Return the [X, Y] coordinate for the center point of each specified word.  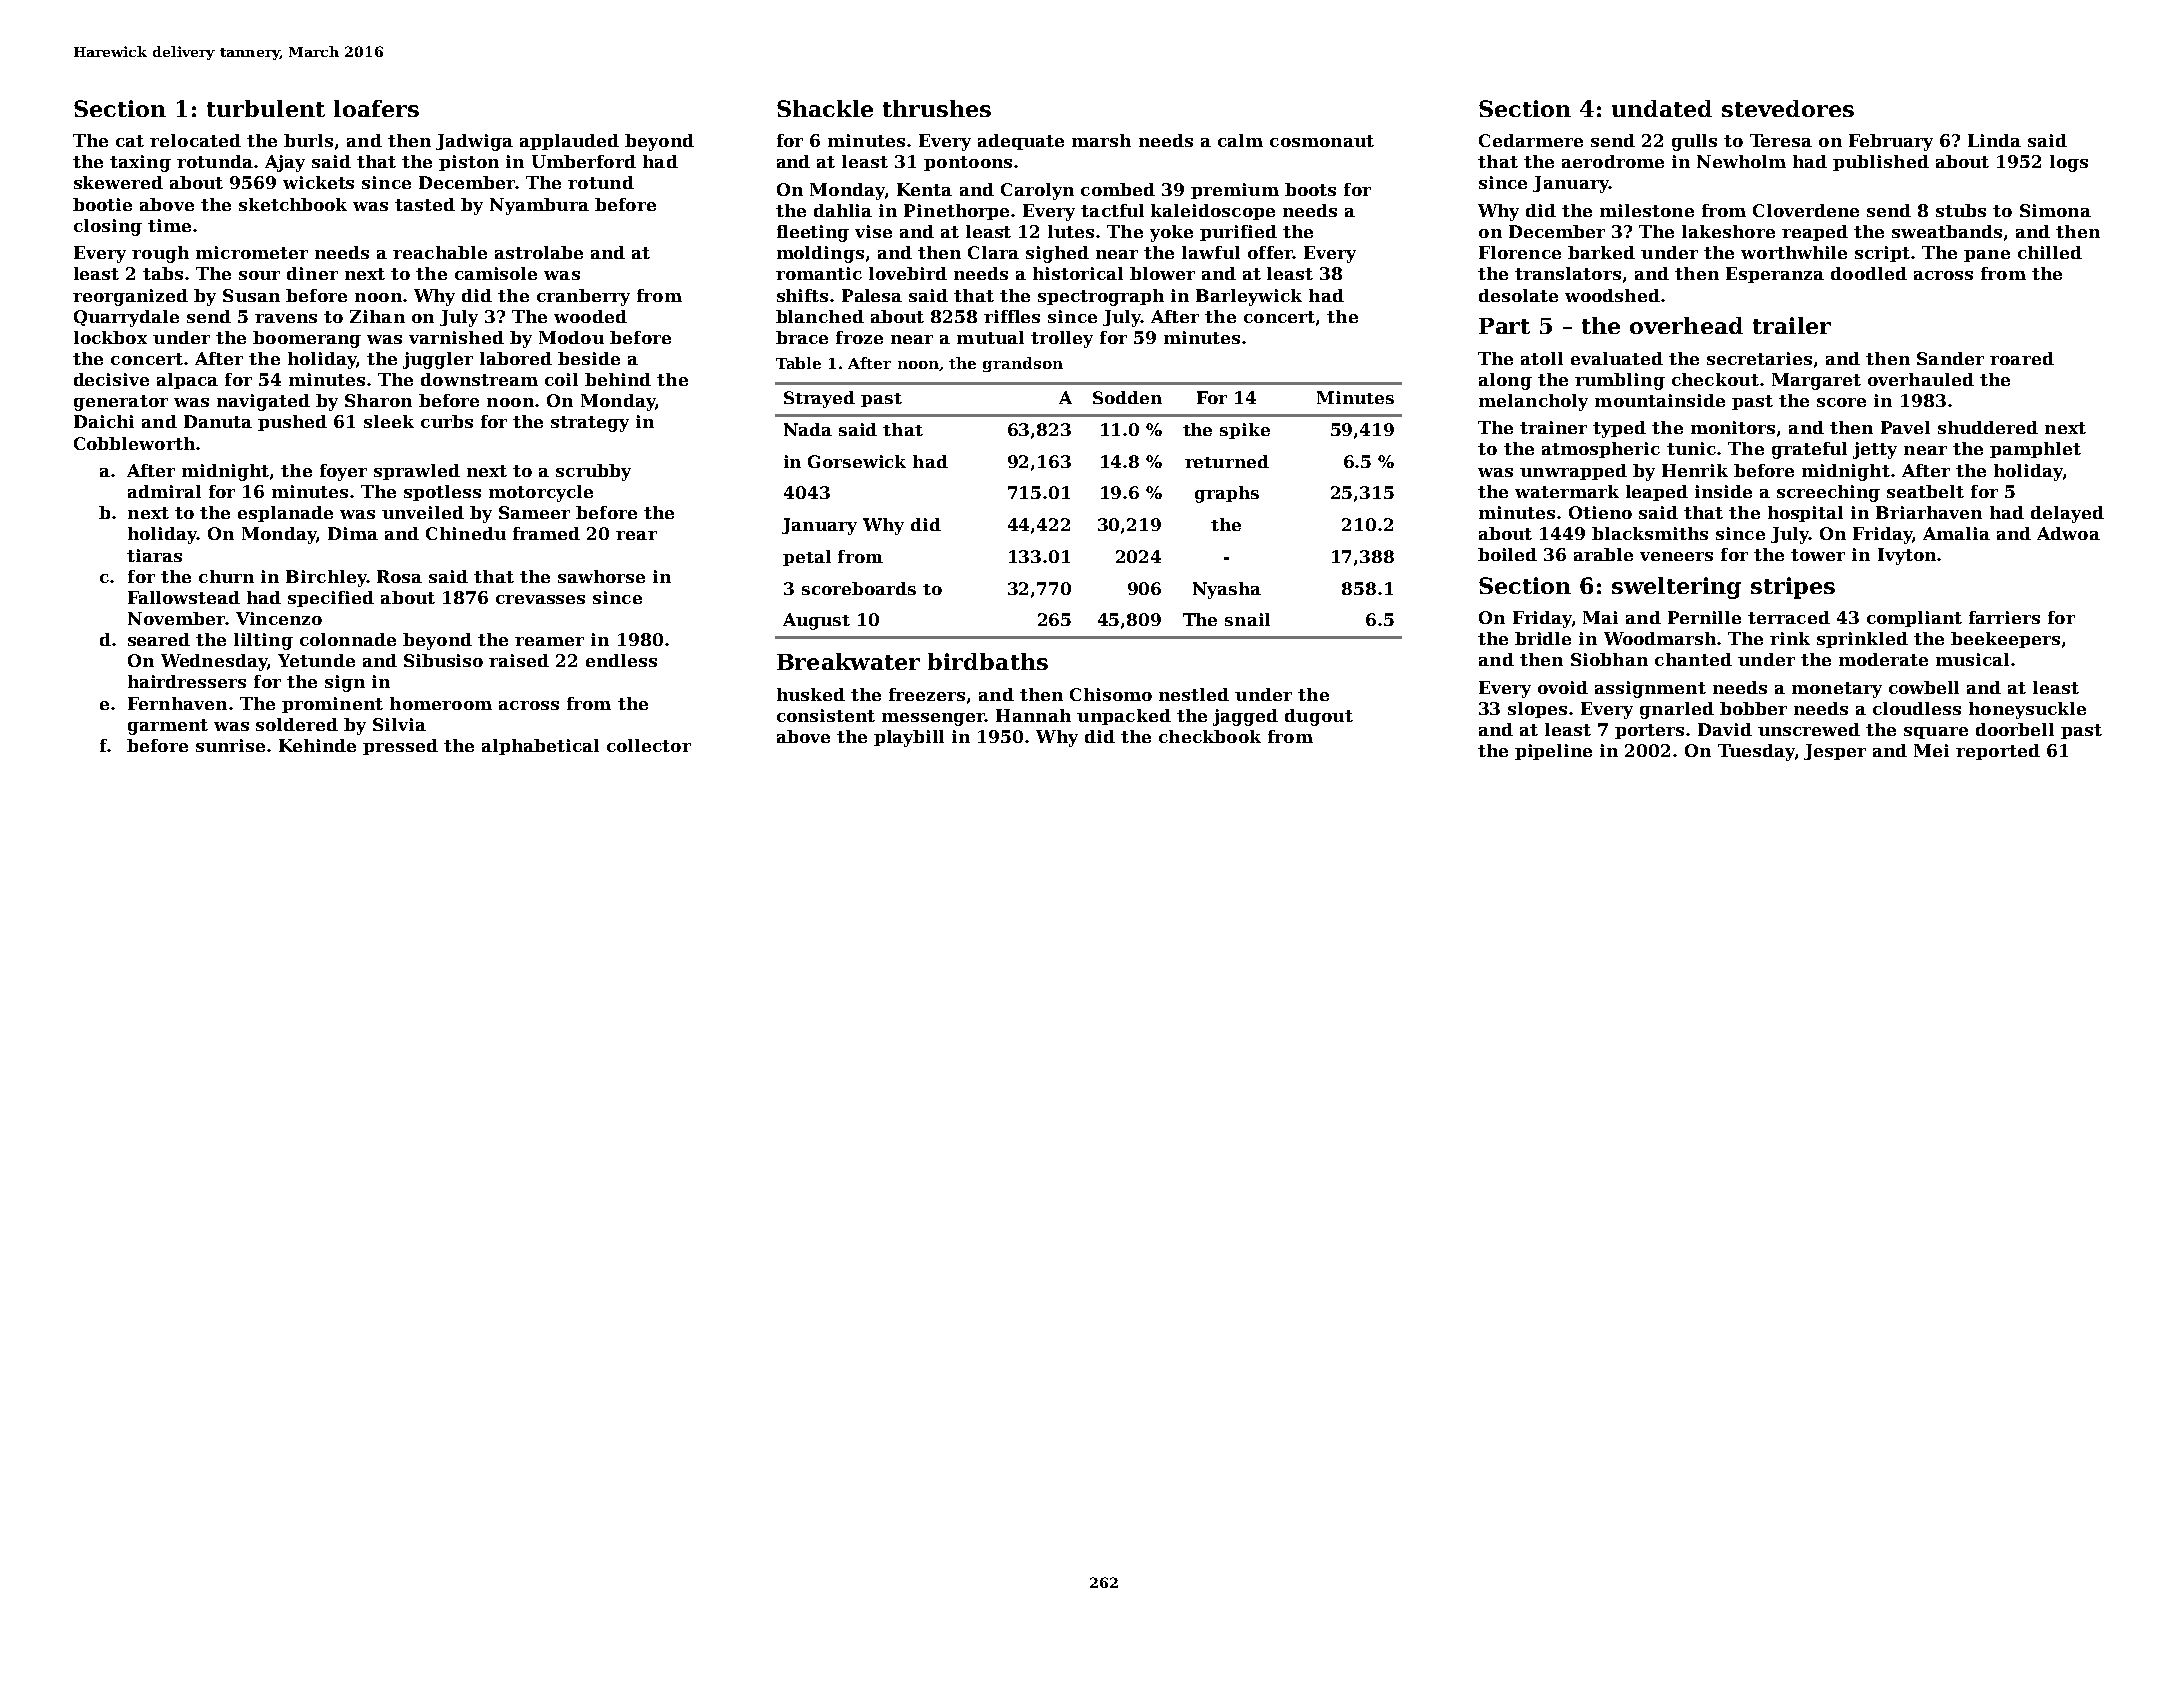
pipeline [1553, 752]
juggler [438, 360]
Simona [2055, 210]
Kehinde [317, 745]
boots [1310, 189]
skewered [118, 182]
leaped [1657, 493]
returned [1227, 461]
